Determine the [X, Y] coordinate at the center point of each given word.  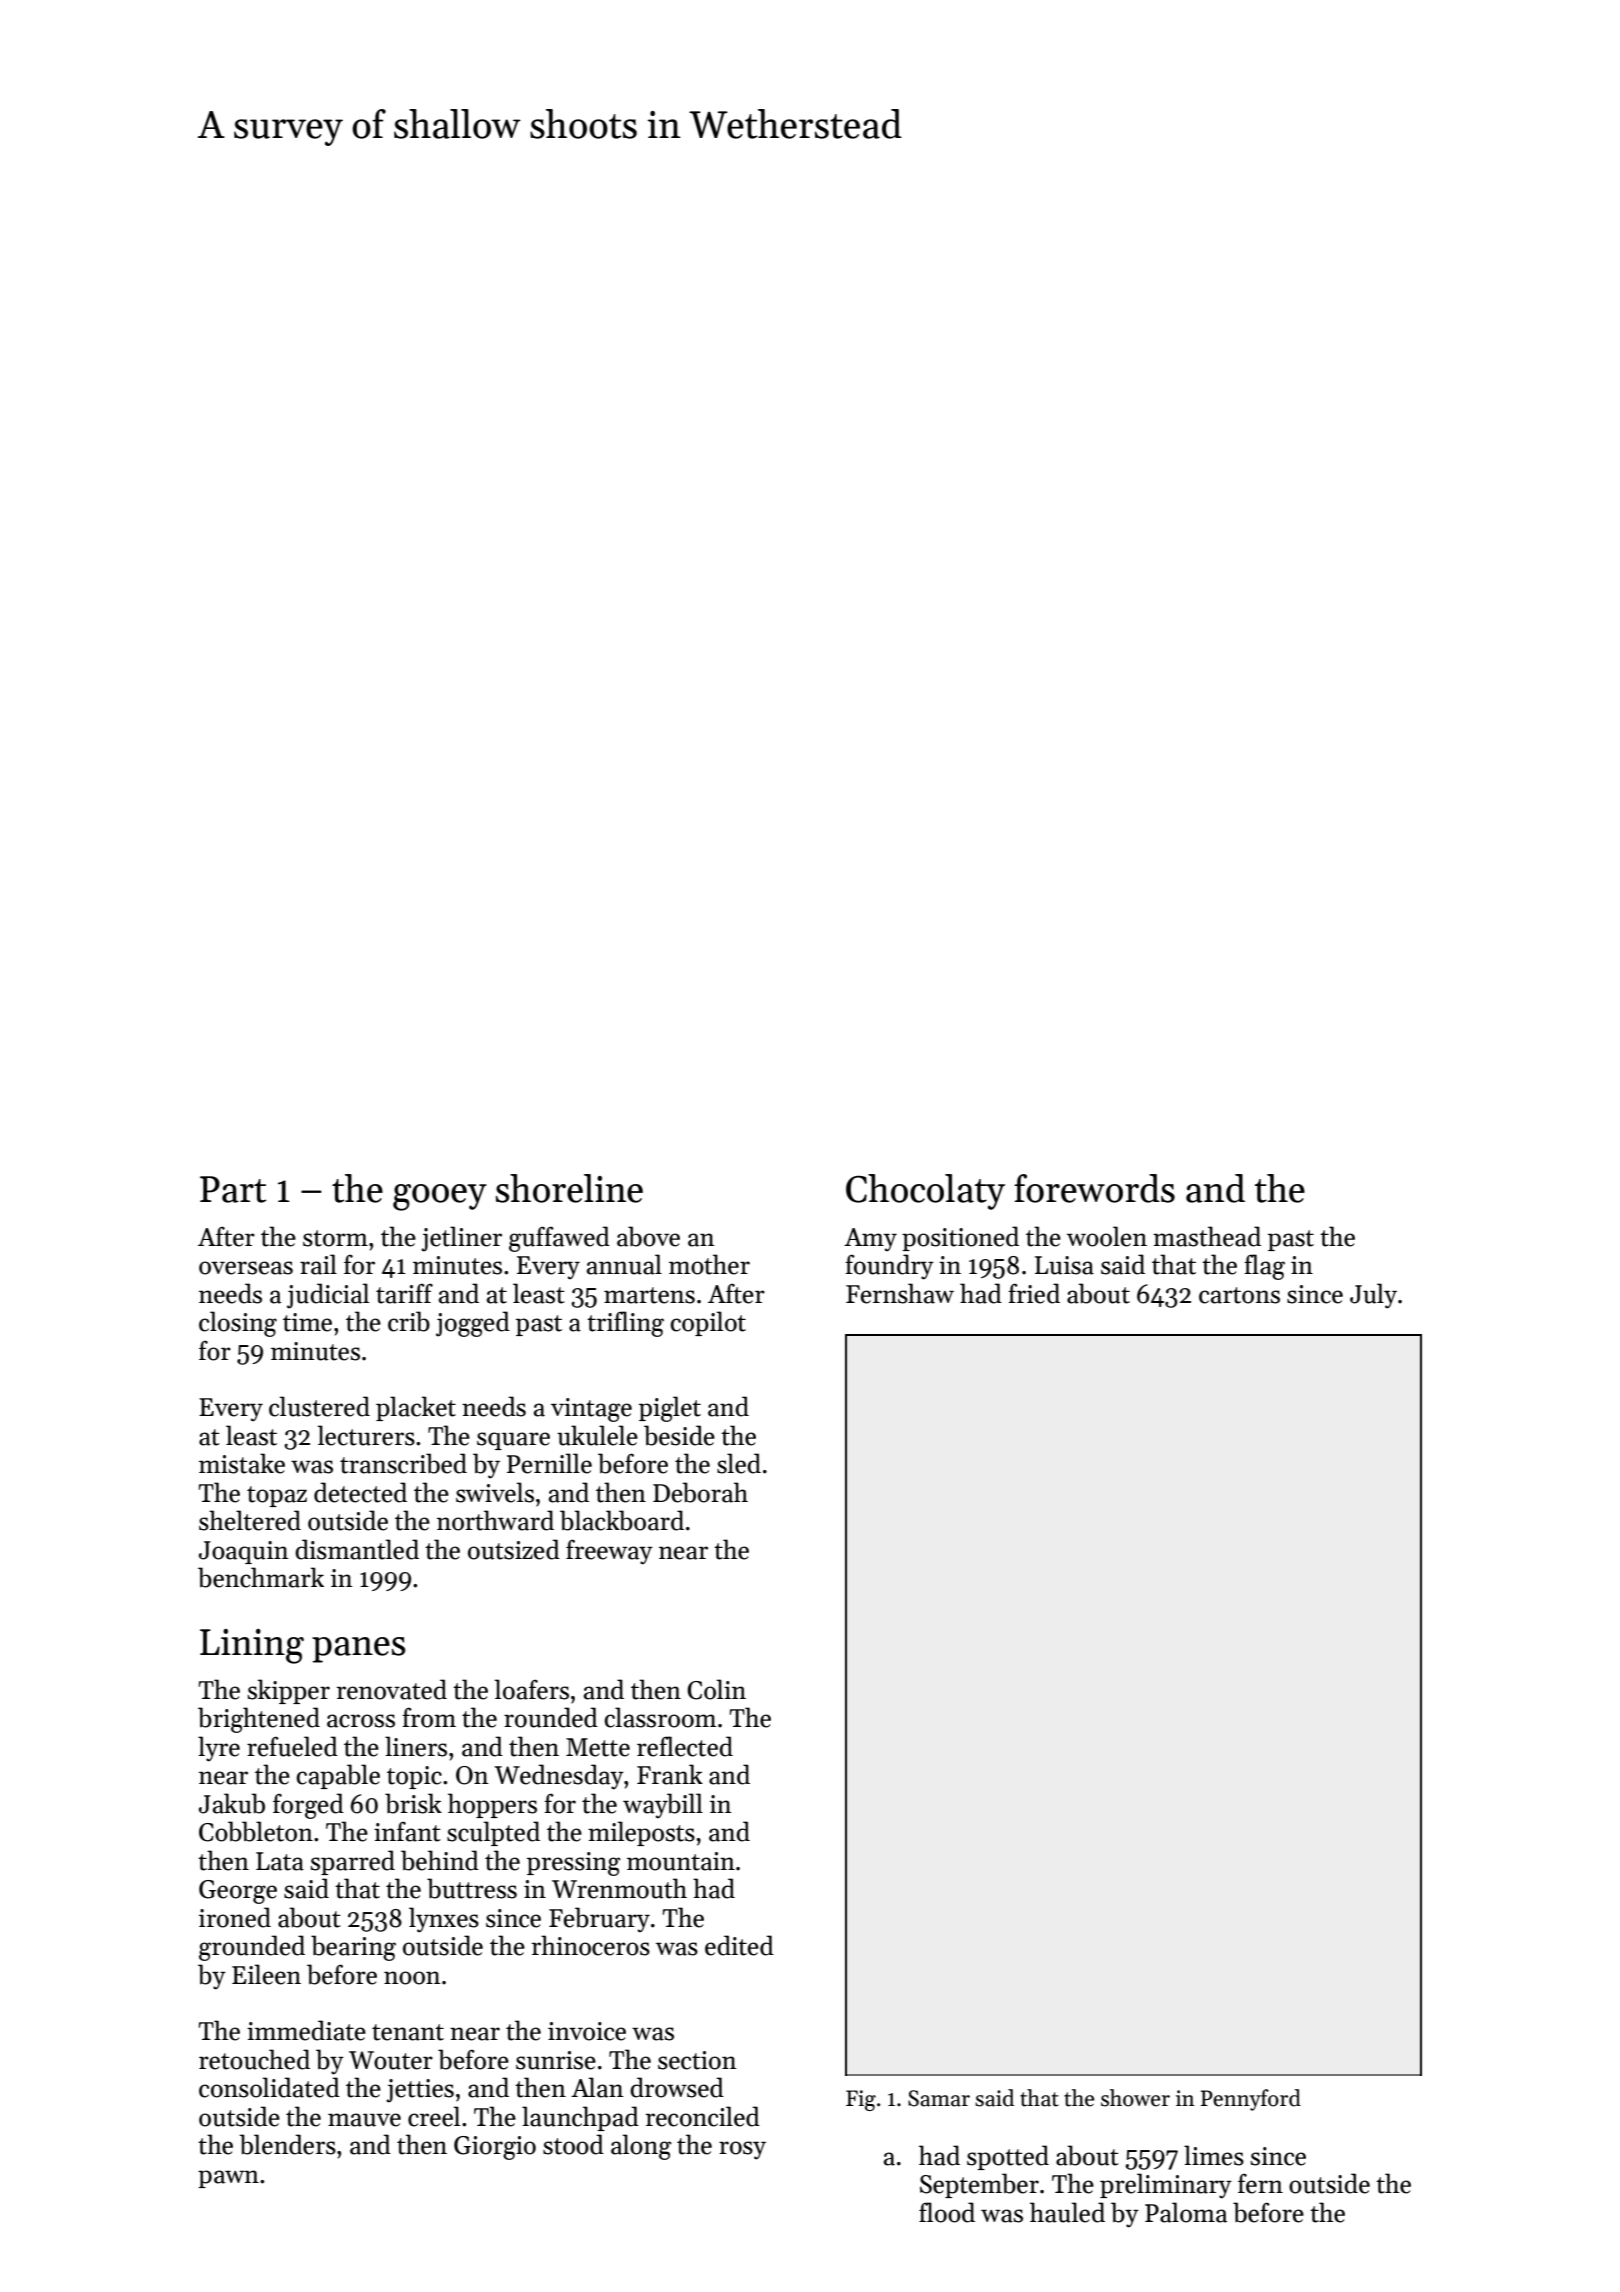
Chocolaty [925, 1192]
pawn [228, 2179]
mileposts [641, 1833]
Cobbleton [256, 1831]
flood [947, 2212]
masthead [1207, 1236]
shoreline [569, 1188]
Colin [716, 1689]
